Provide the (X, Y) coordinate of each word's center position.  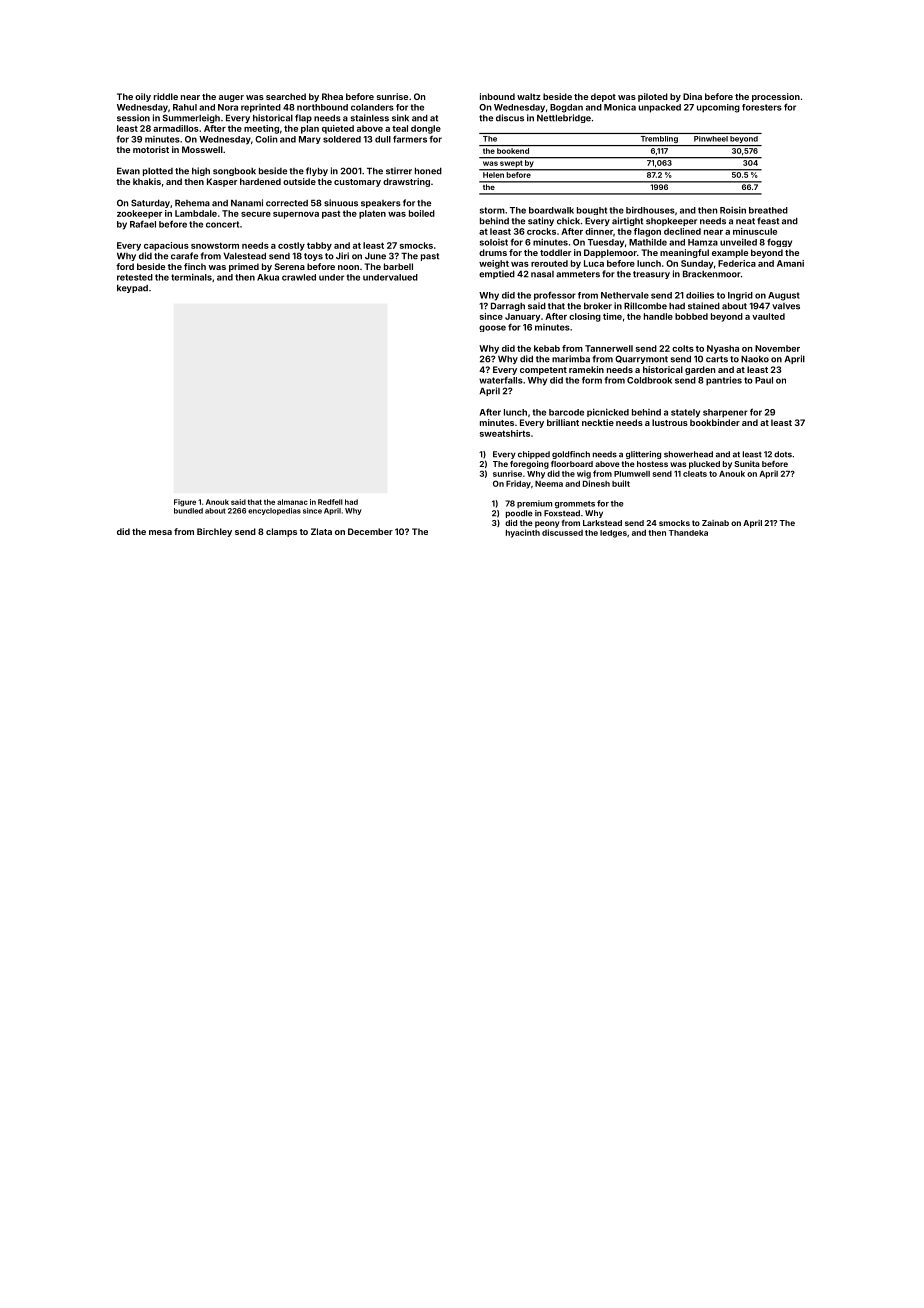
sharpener (725, 413)
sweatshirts (505, 433)
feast (768, 221)
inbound (497, 96)
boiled (422, 213)
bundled (188, 511)
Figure (185, 503)
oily (143, 97)
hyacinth (523, 533)
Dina (692, 96)
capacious (166, 246)
